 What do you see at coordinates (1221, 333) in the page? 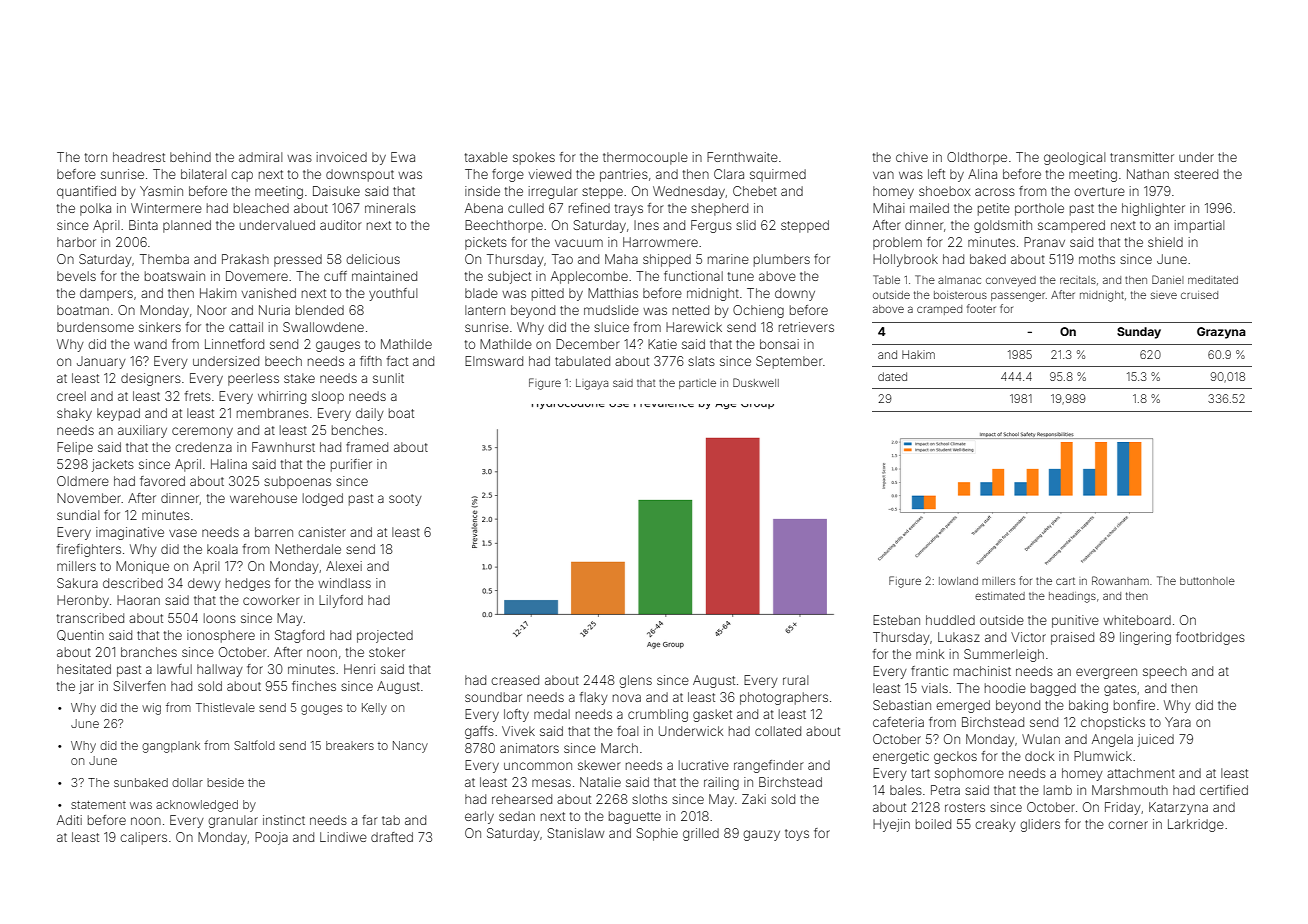
I see `Grazyna` at bounding box center [1221, 333].
